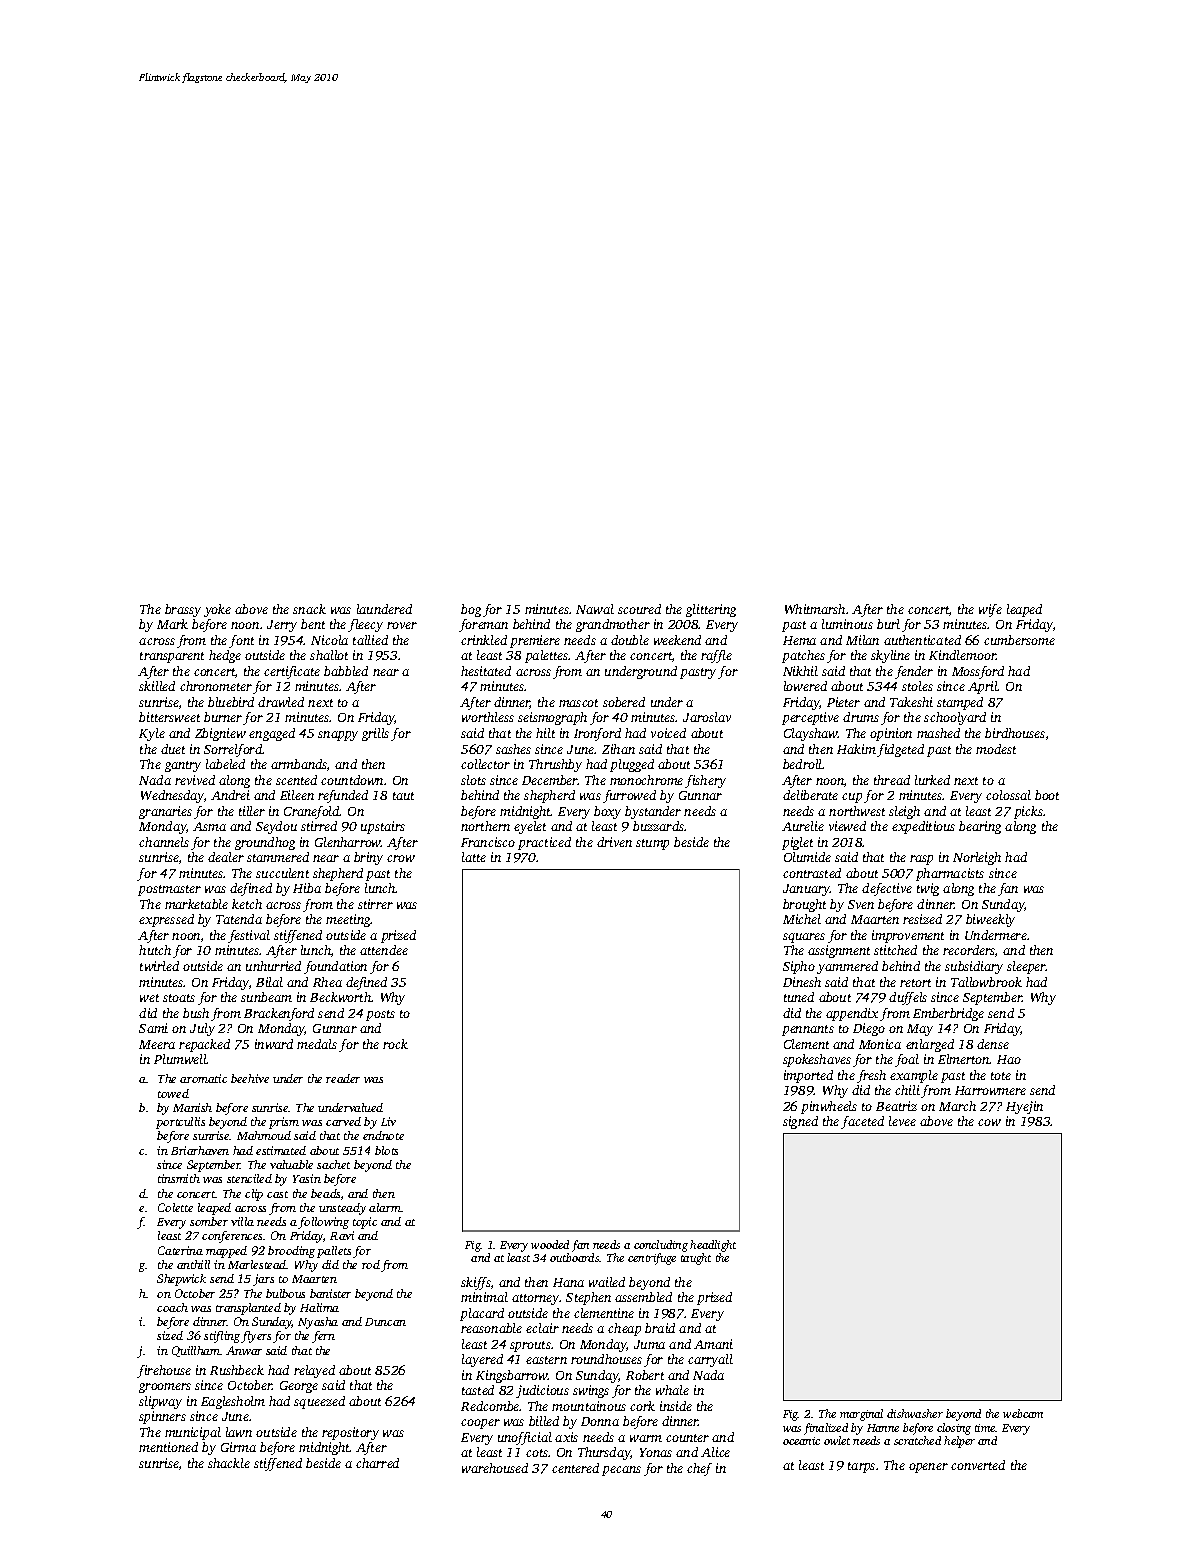 The image size is (1202, 1555). I want to click on Nawal, so click(595, 609).
